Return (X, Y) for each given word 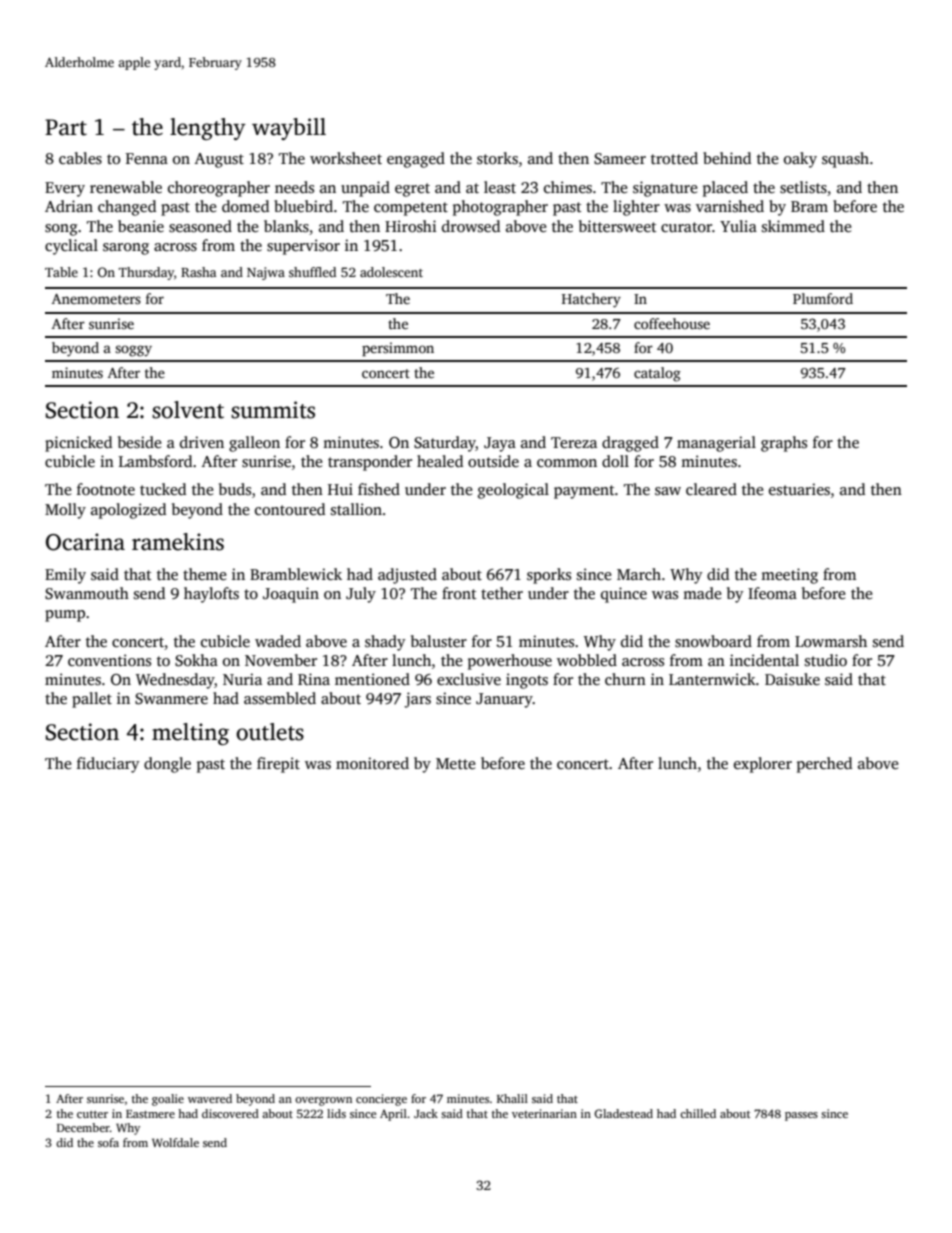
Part (66, 127)
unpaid (365, 189)
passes (801, 1116)
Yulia (738, 226)
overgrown (323, 1101)
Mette (456, 763)
